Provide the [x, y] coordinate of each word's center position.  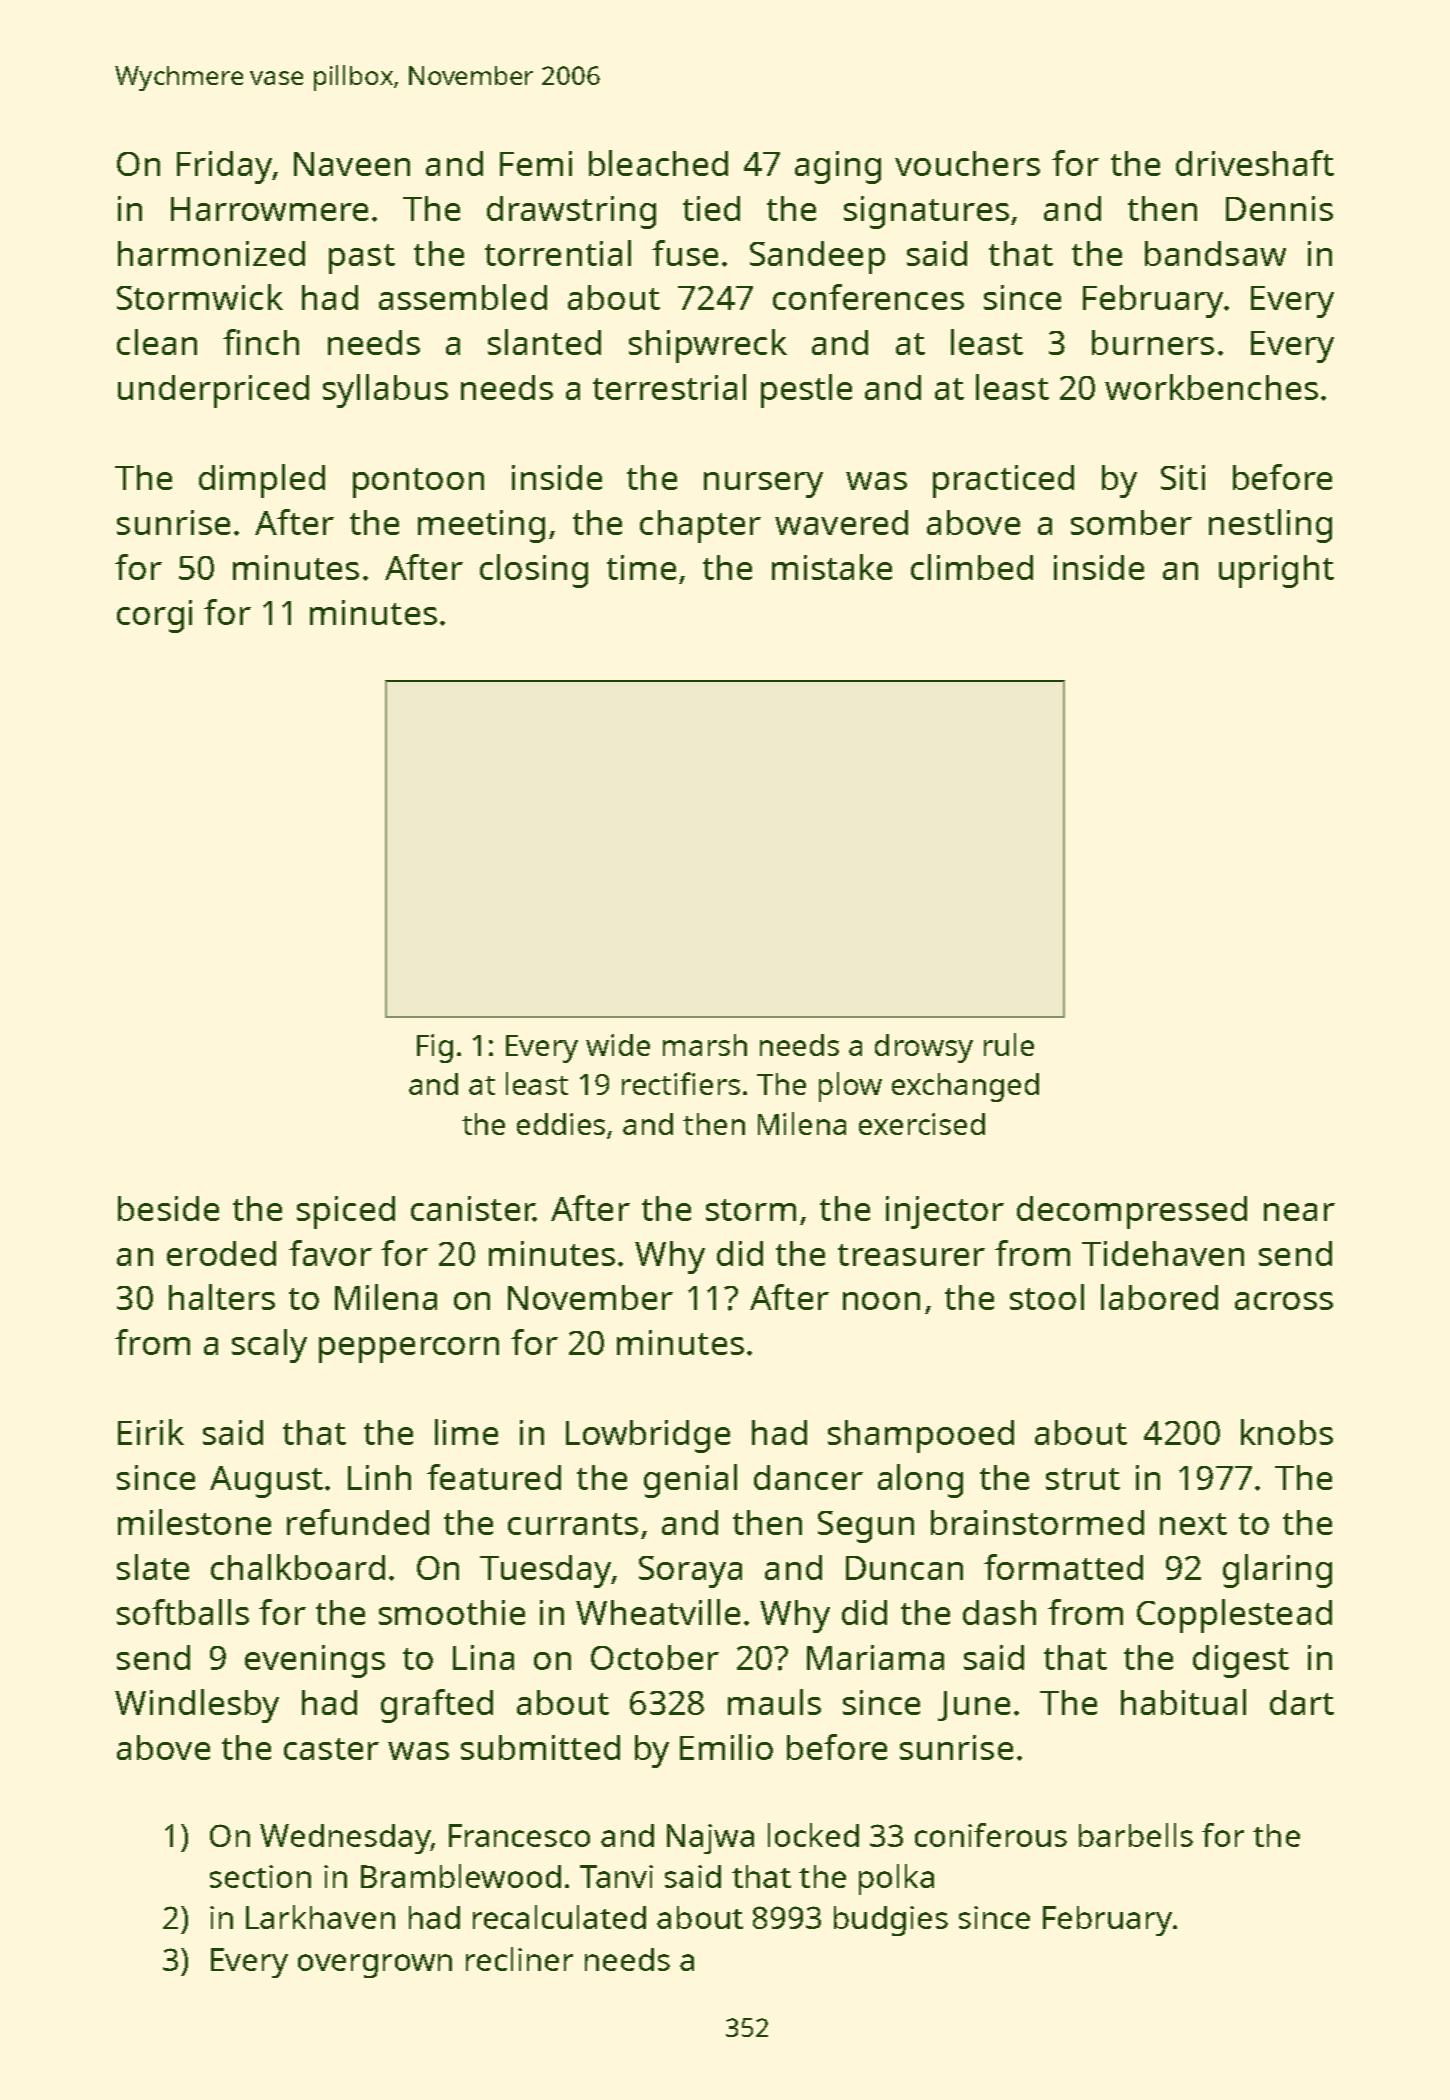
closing [534, 571]
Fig [435, 1048]
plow [850, 1087]
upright [1276, 571]
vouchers [967, 163]
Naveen [352, 164]
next [1193, 1524]
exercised [922, 1124]
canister [472, 1208]
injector [945, 1212]
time [641, 567]
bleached [658, 163]
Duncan [904, 1568]
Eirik [151, 1432]
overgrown [375, 1966]
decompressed [1132, 1212]
